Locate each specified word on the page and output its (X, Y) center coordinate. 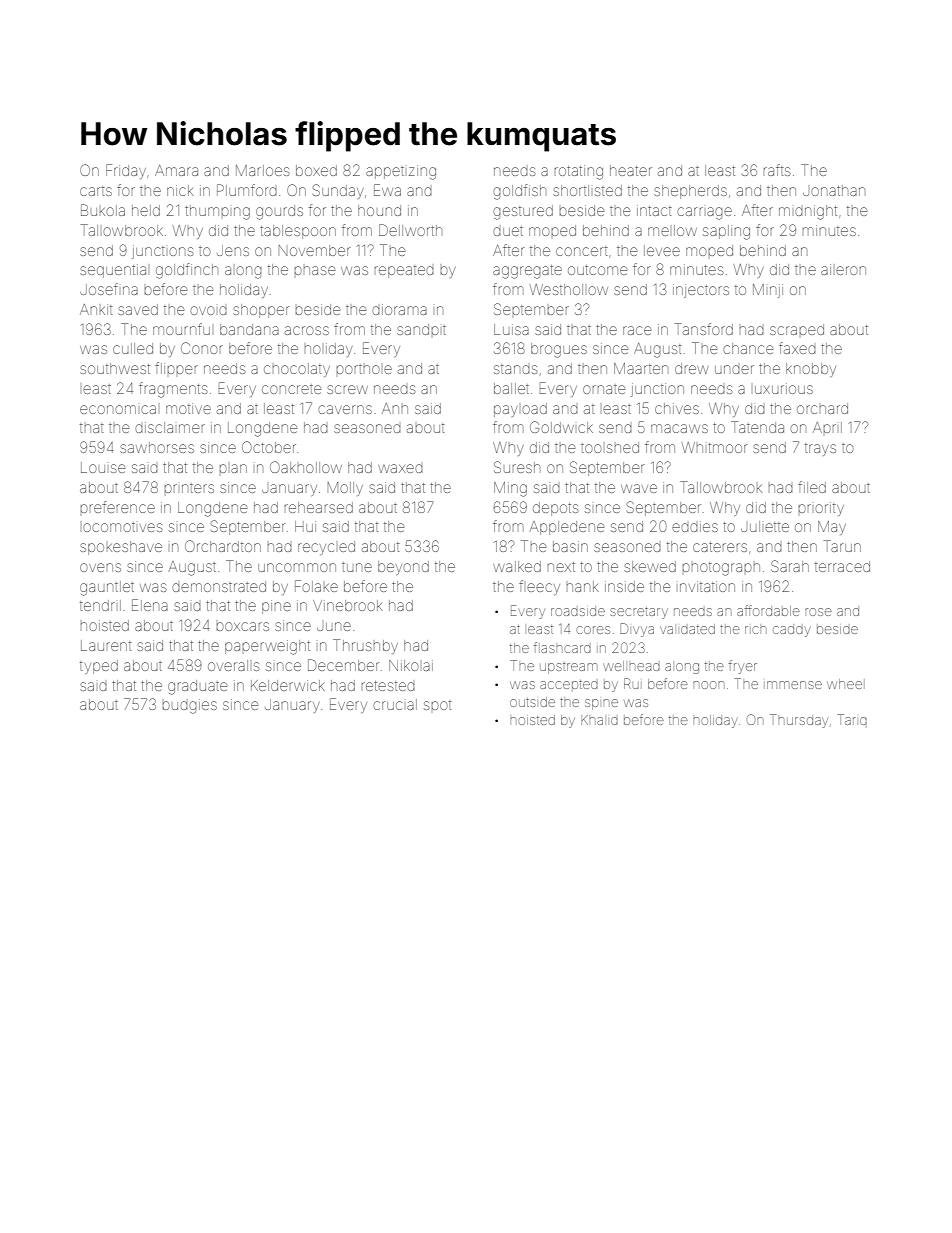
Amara (176, 170)
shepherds (690, 192)
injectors (701, 291)
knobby (811, 370)
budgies (189, 706)
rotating (579, 172)
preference (117, 507)
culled (133, 348)
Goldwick (561, 427)
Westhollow (569, 289)
